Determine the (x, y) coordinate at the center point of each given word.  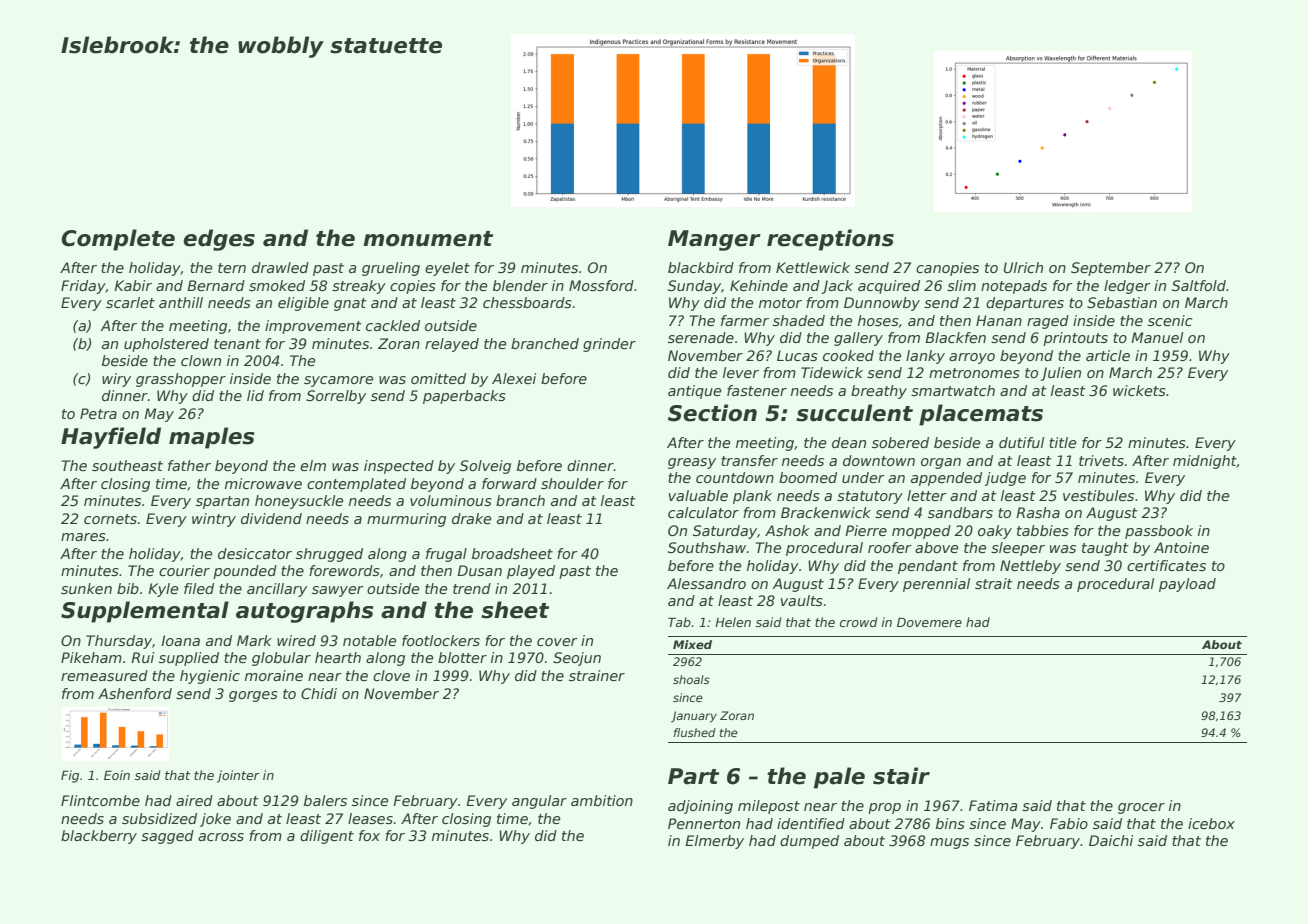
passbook (1159, 532)
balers (325, 800)
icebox (1211, 823)
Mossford (601, 285)
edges (219, 240)
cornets (110, 519)
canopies (947, 269)
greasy (692, 463)
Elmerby (714, 842)
